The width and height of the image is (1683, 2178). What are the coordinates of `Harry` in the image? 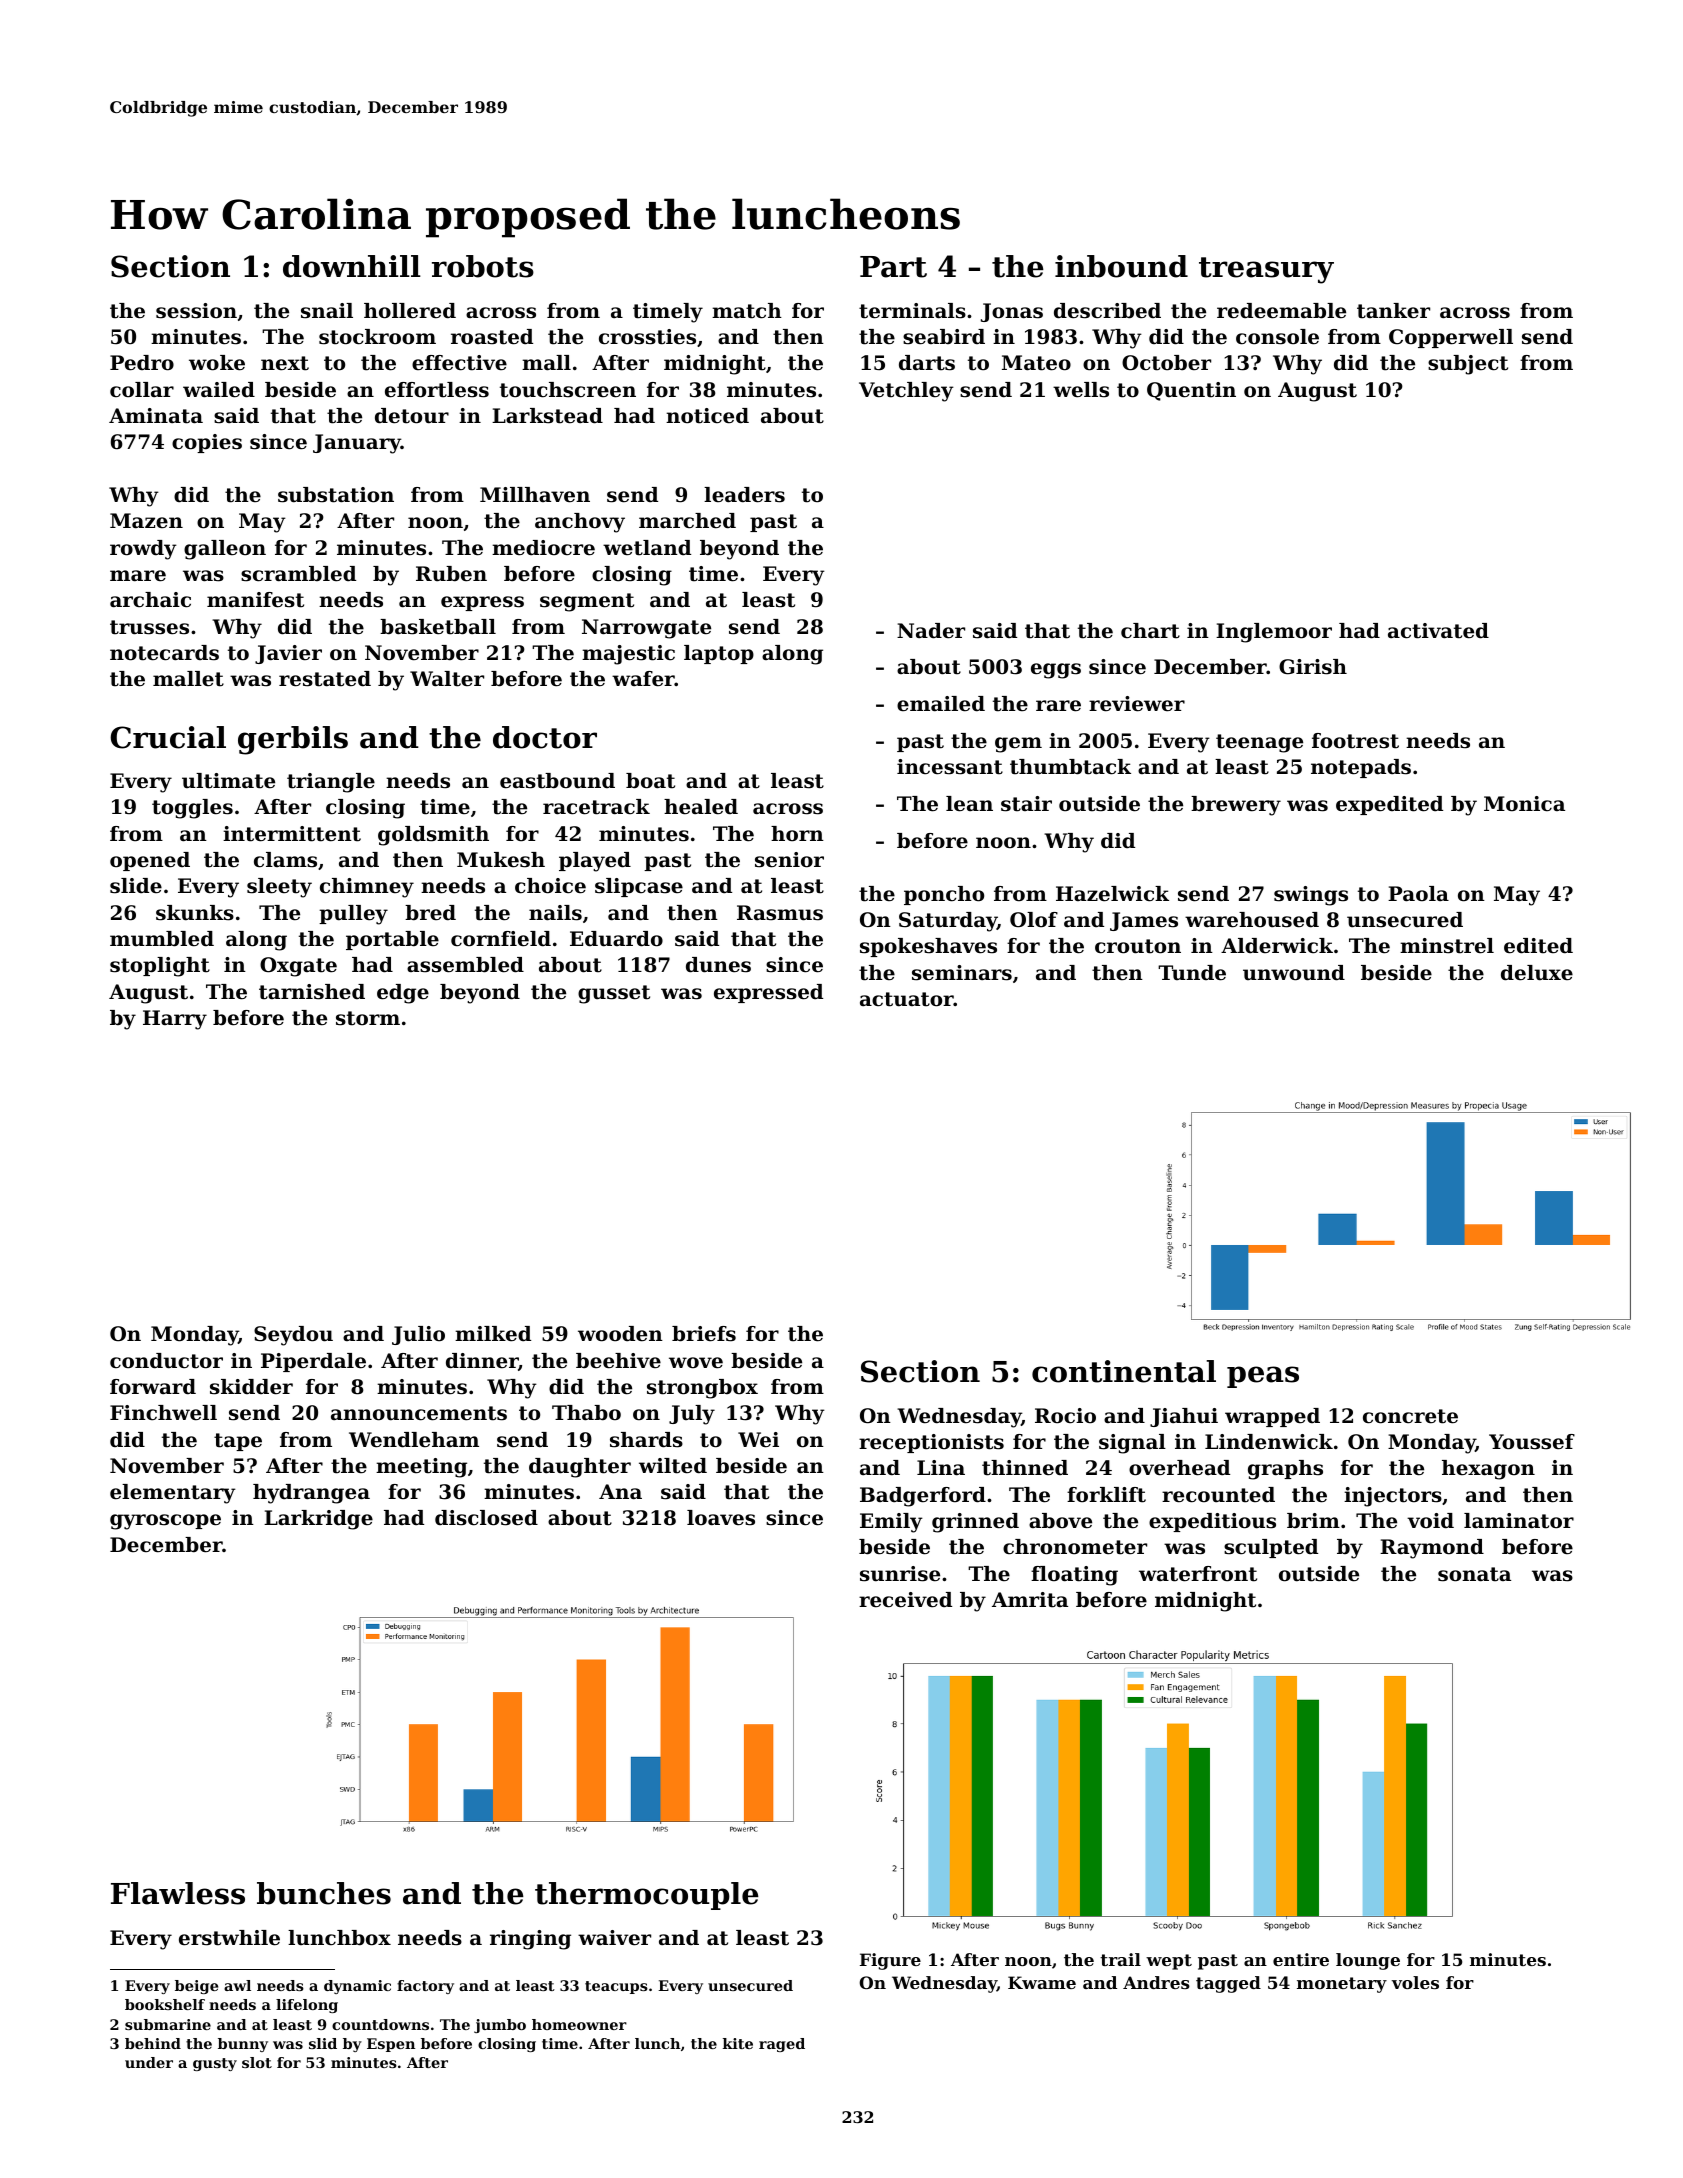 It's located at (175, 1020).
